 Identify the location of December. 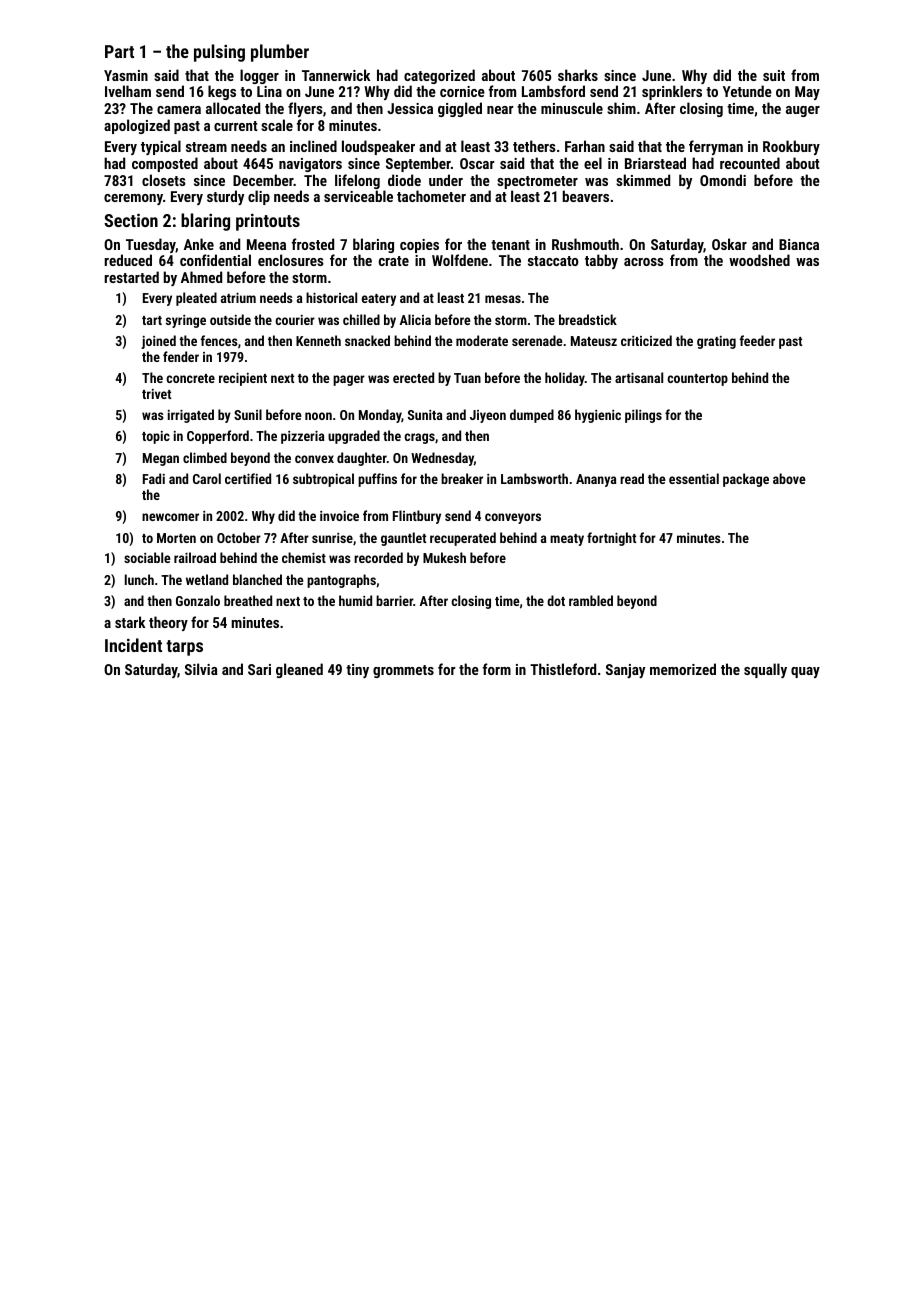
(263, 180).
